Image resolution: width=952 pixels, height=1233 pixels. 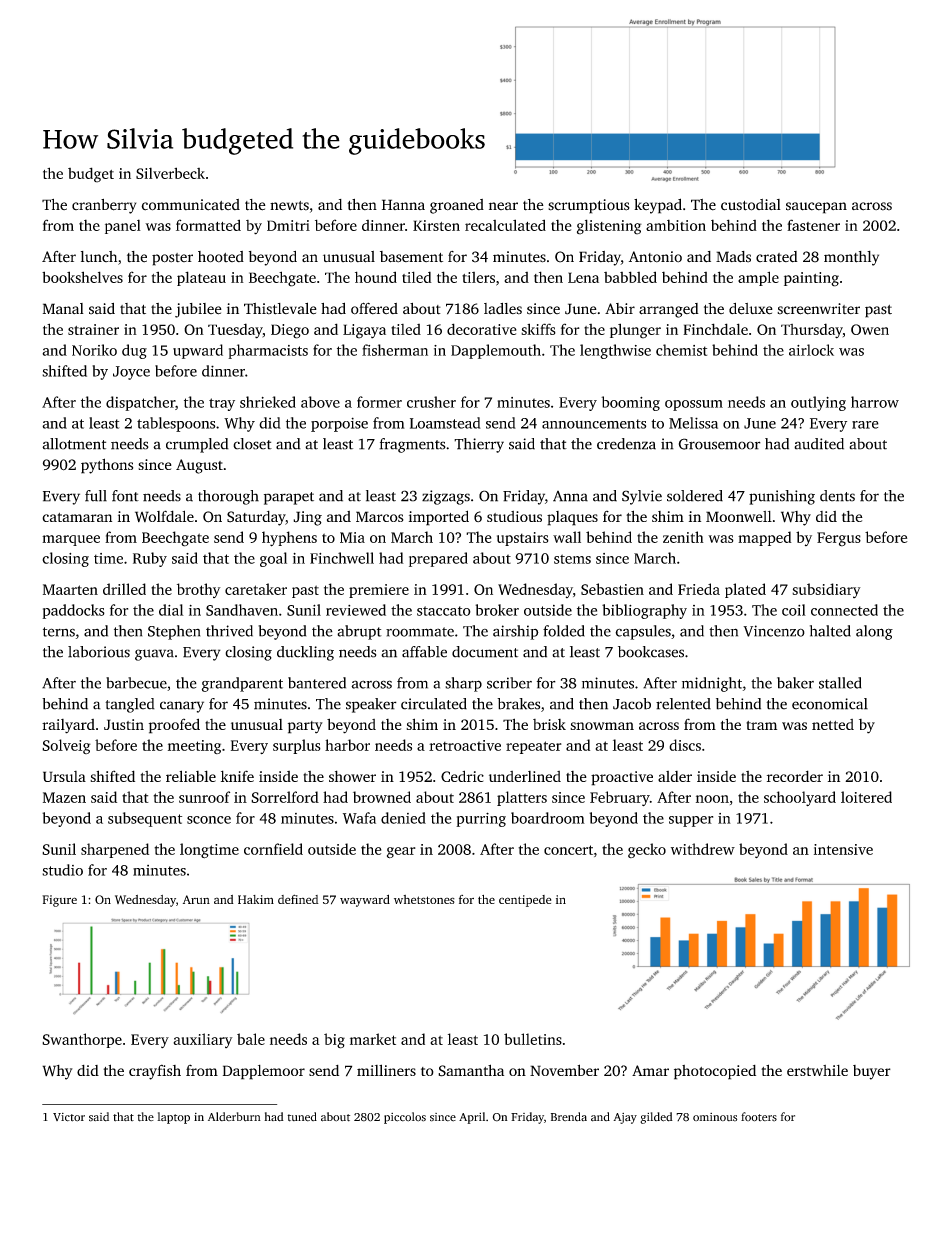 What do you see at coordinates (589, 206) in the screenshot?
I see `scrumptious` at bounding box center [589, 206].
